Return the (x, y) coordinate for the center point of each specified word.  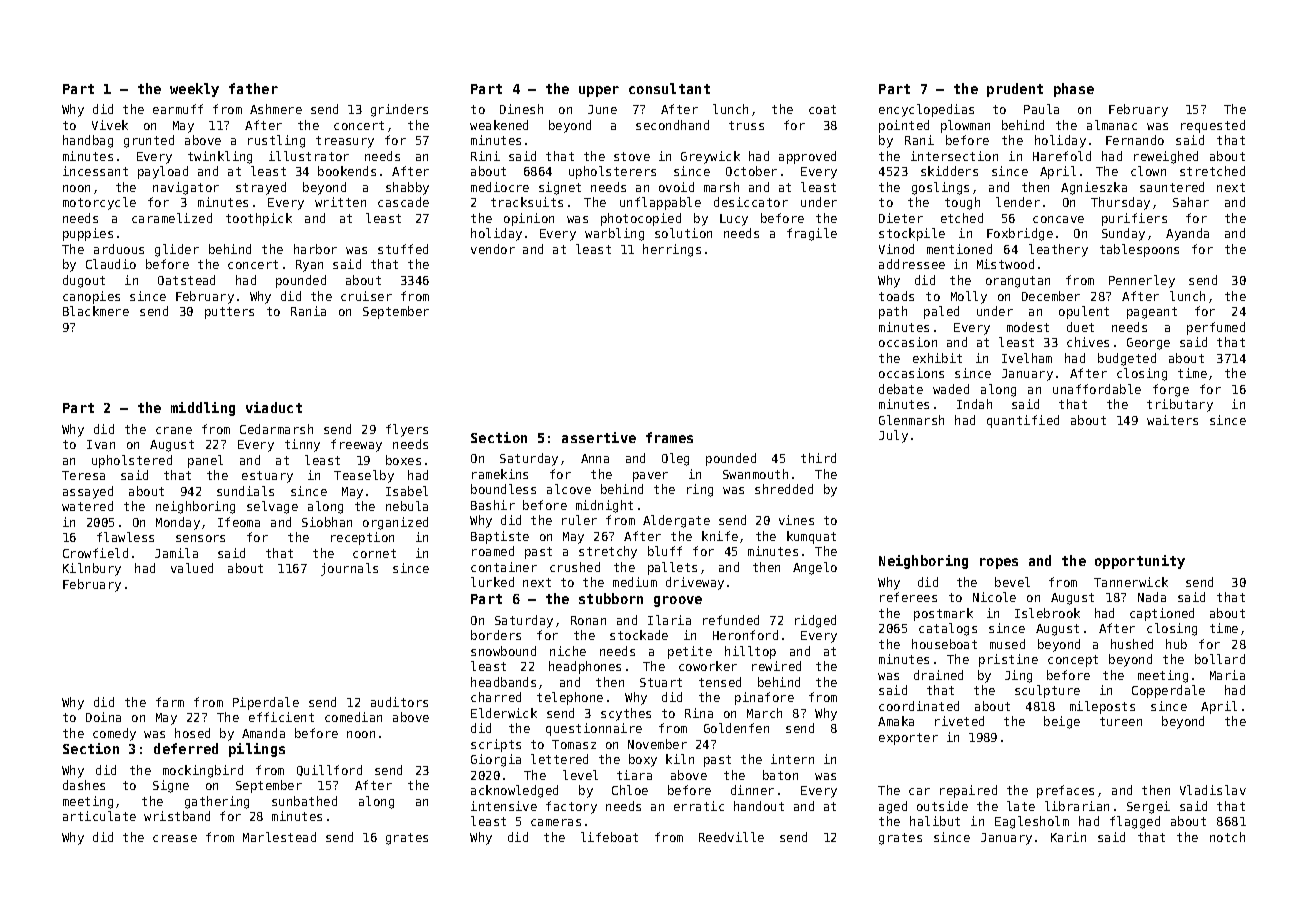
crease (175, 838)
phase (1074, 90)
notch (1227, 837)
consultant (669, 88)
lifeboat (609, 837)
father (253, 88)
